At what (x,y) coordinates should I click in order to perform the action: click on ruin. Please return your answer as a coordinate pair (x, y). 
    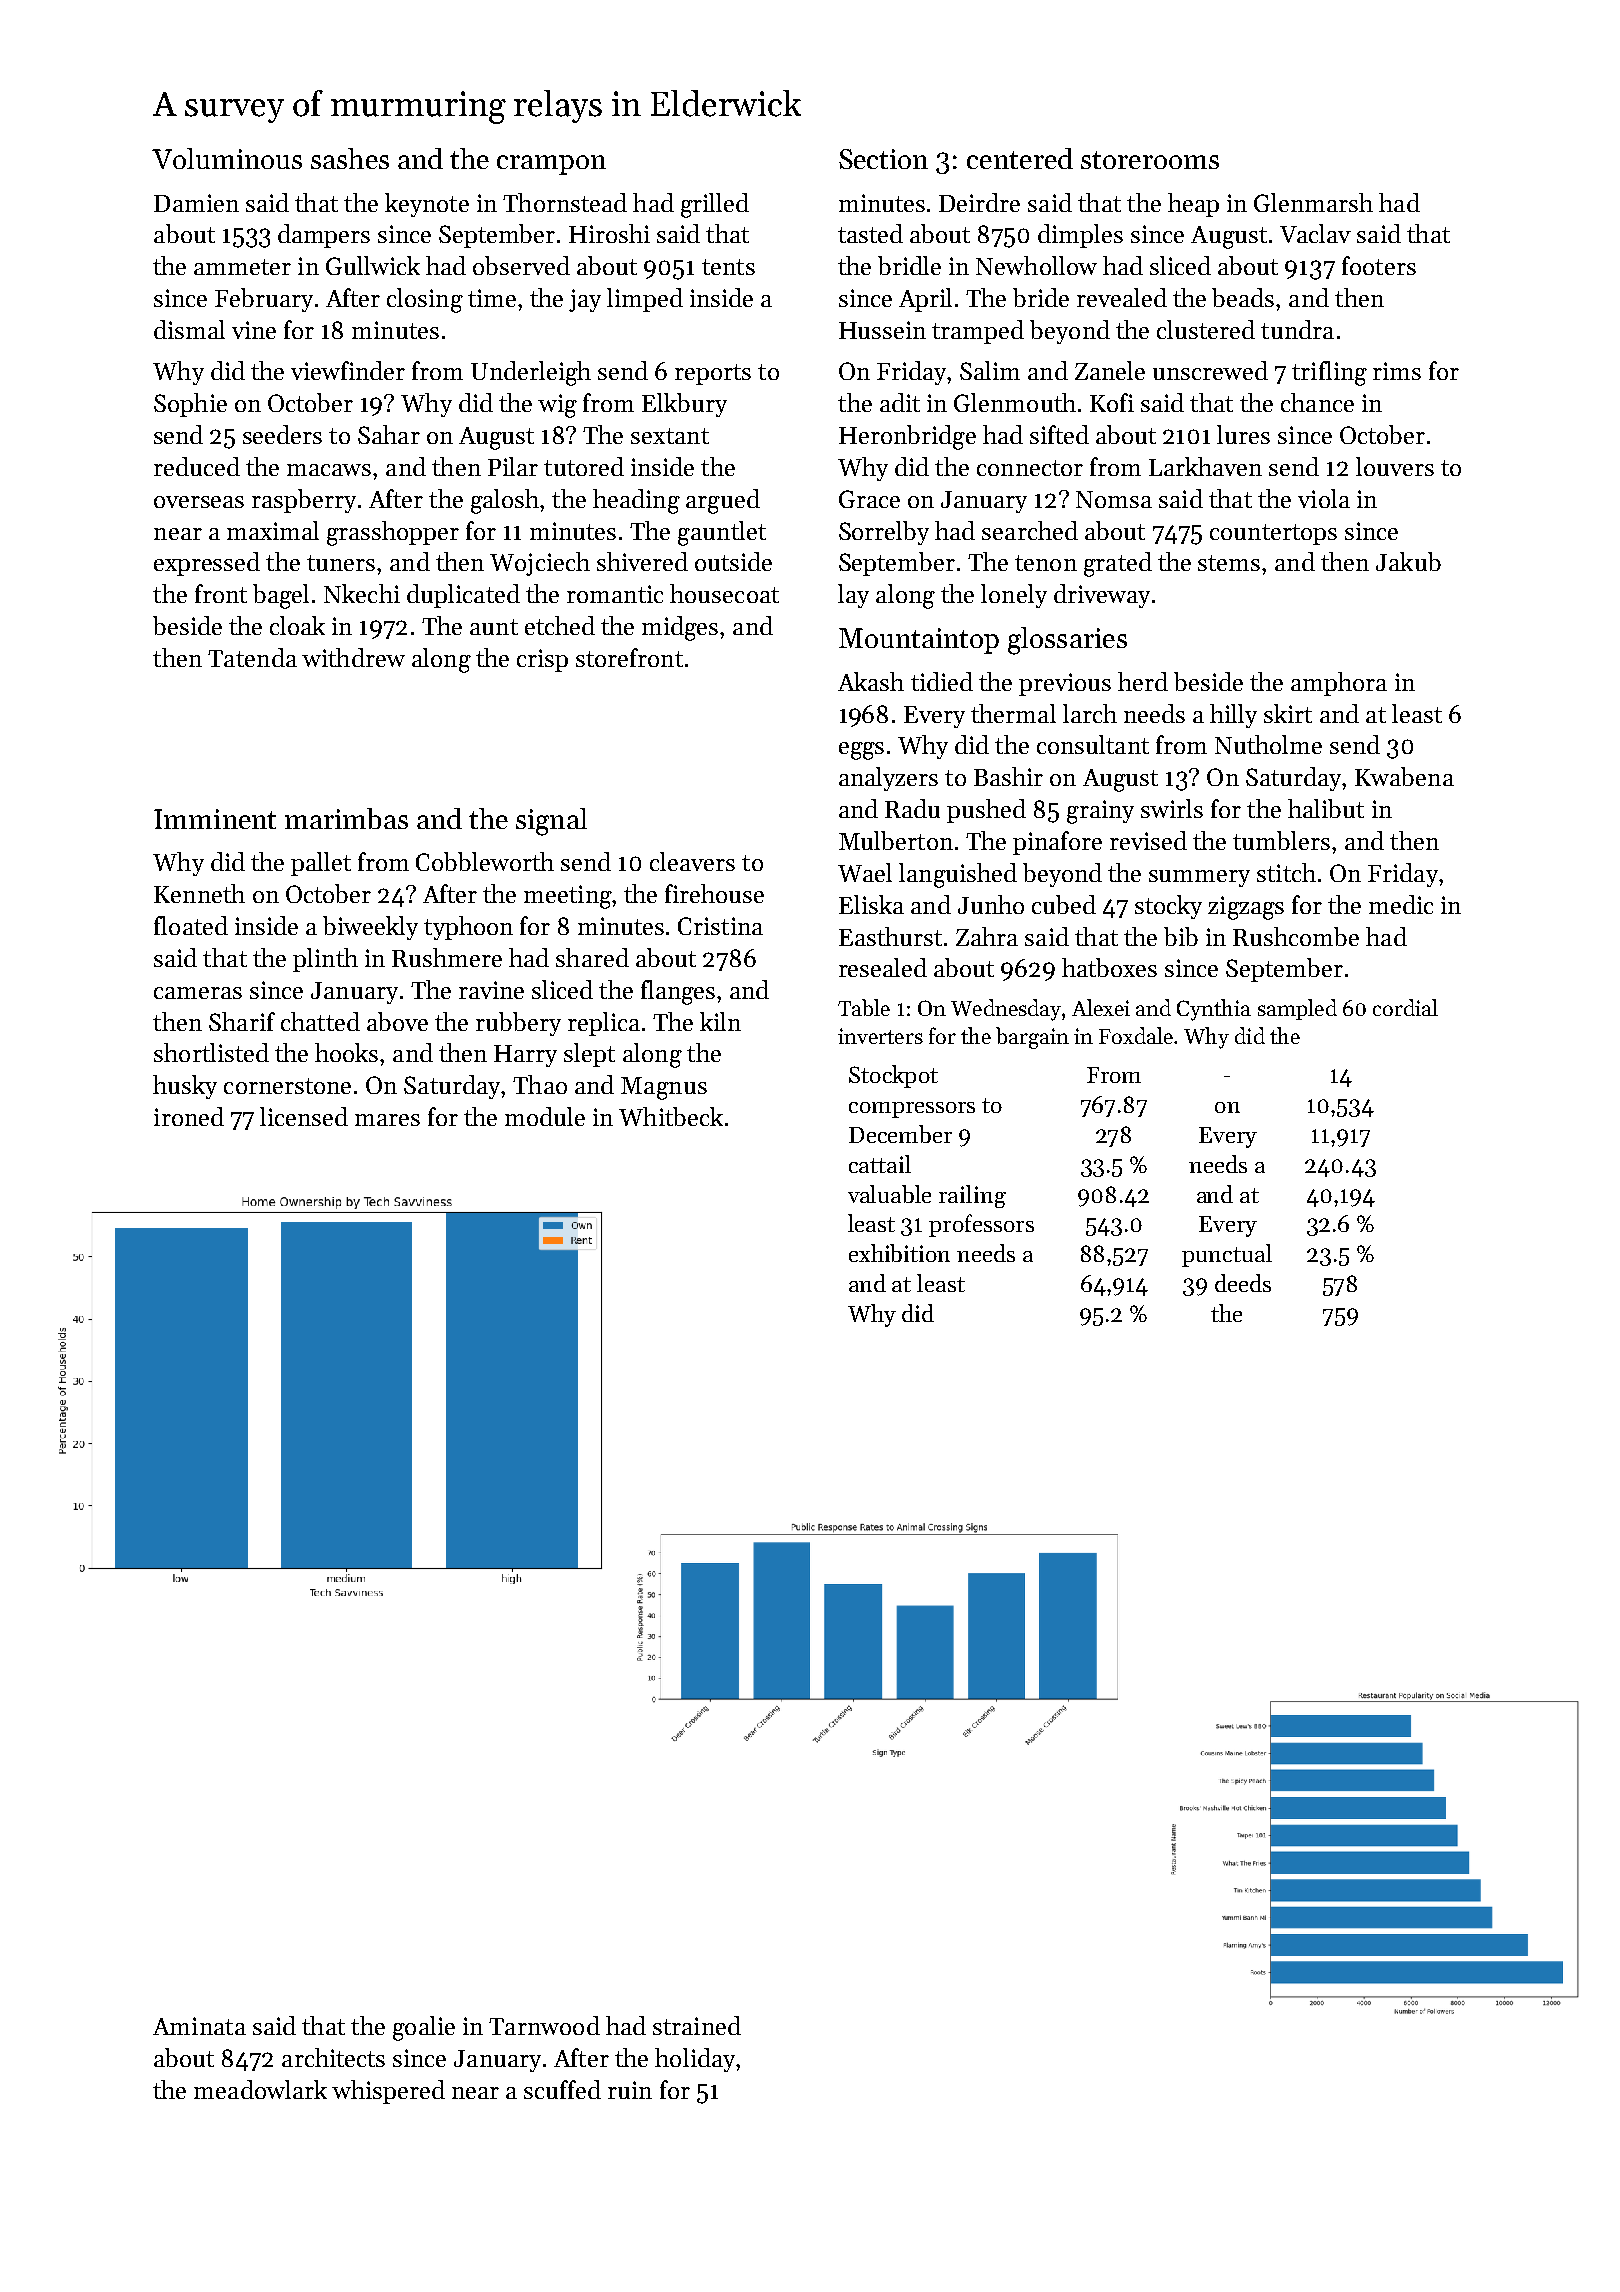
    Looking at the image, I should click on (630, 2090).
